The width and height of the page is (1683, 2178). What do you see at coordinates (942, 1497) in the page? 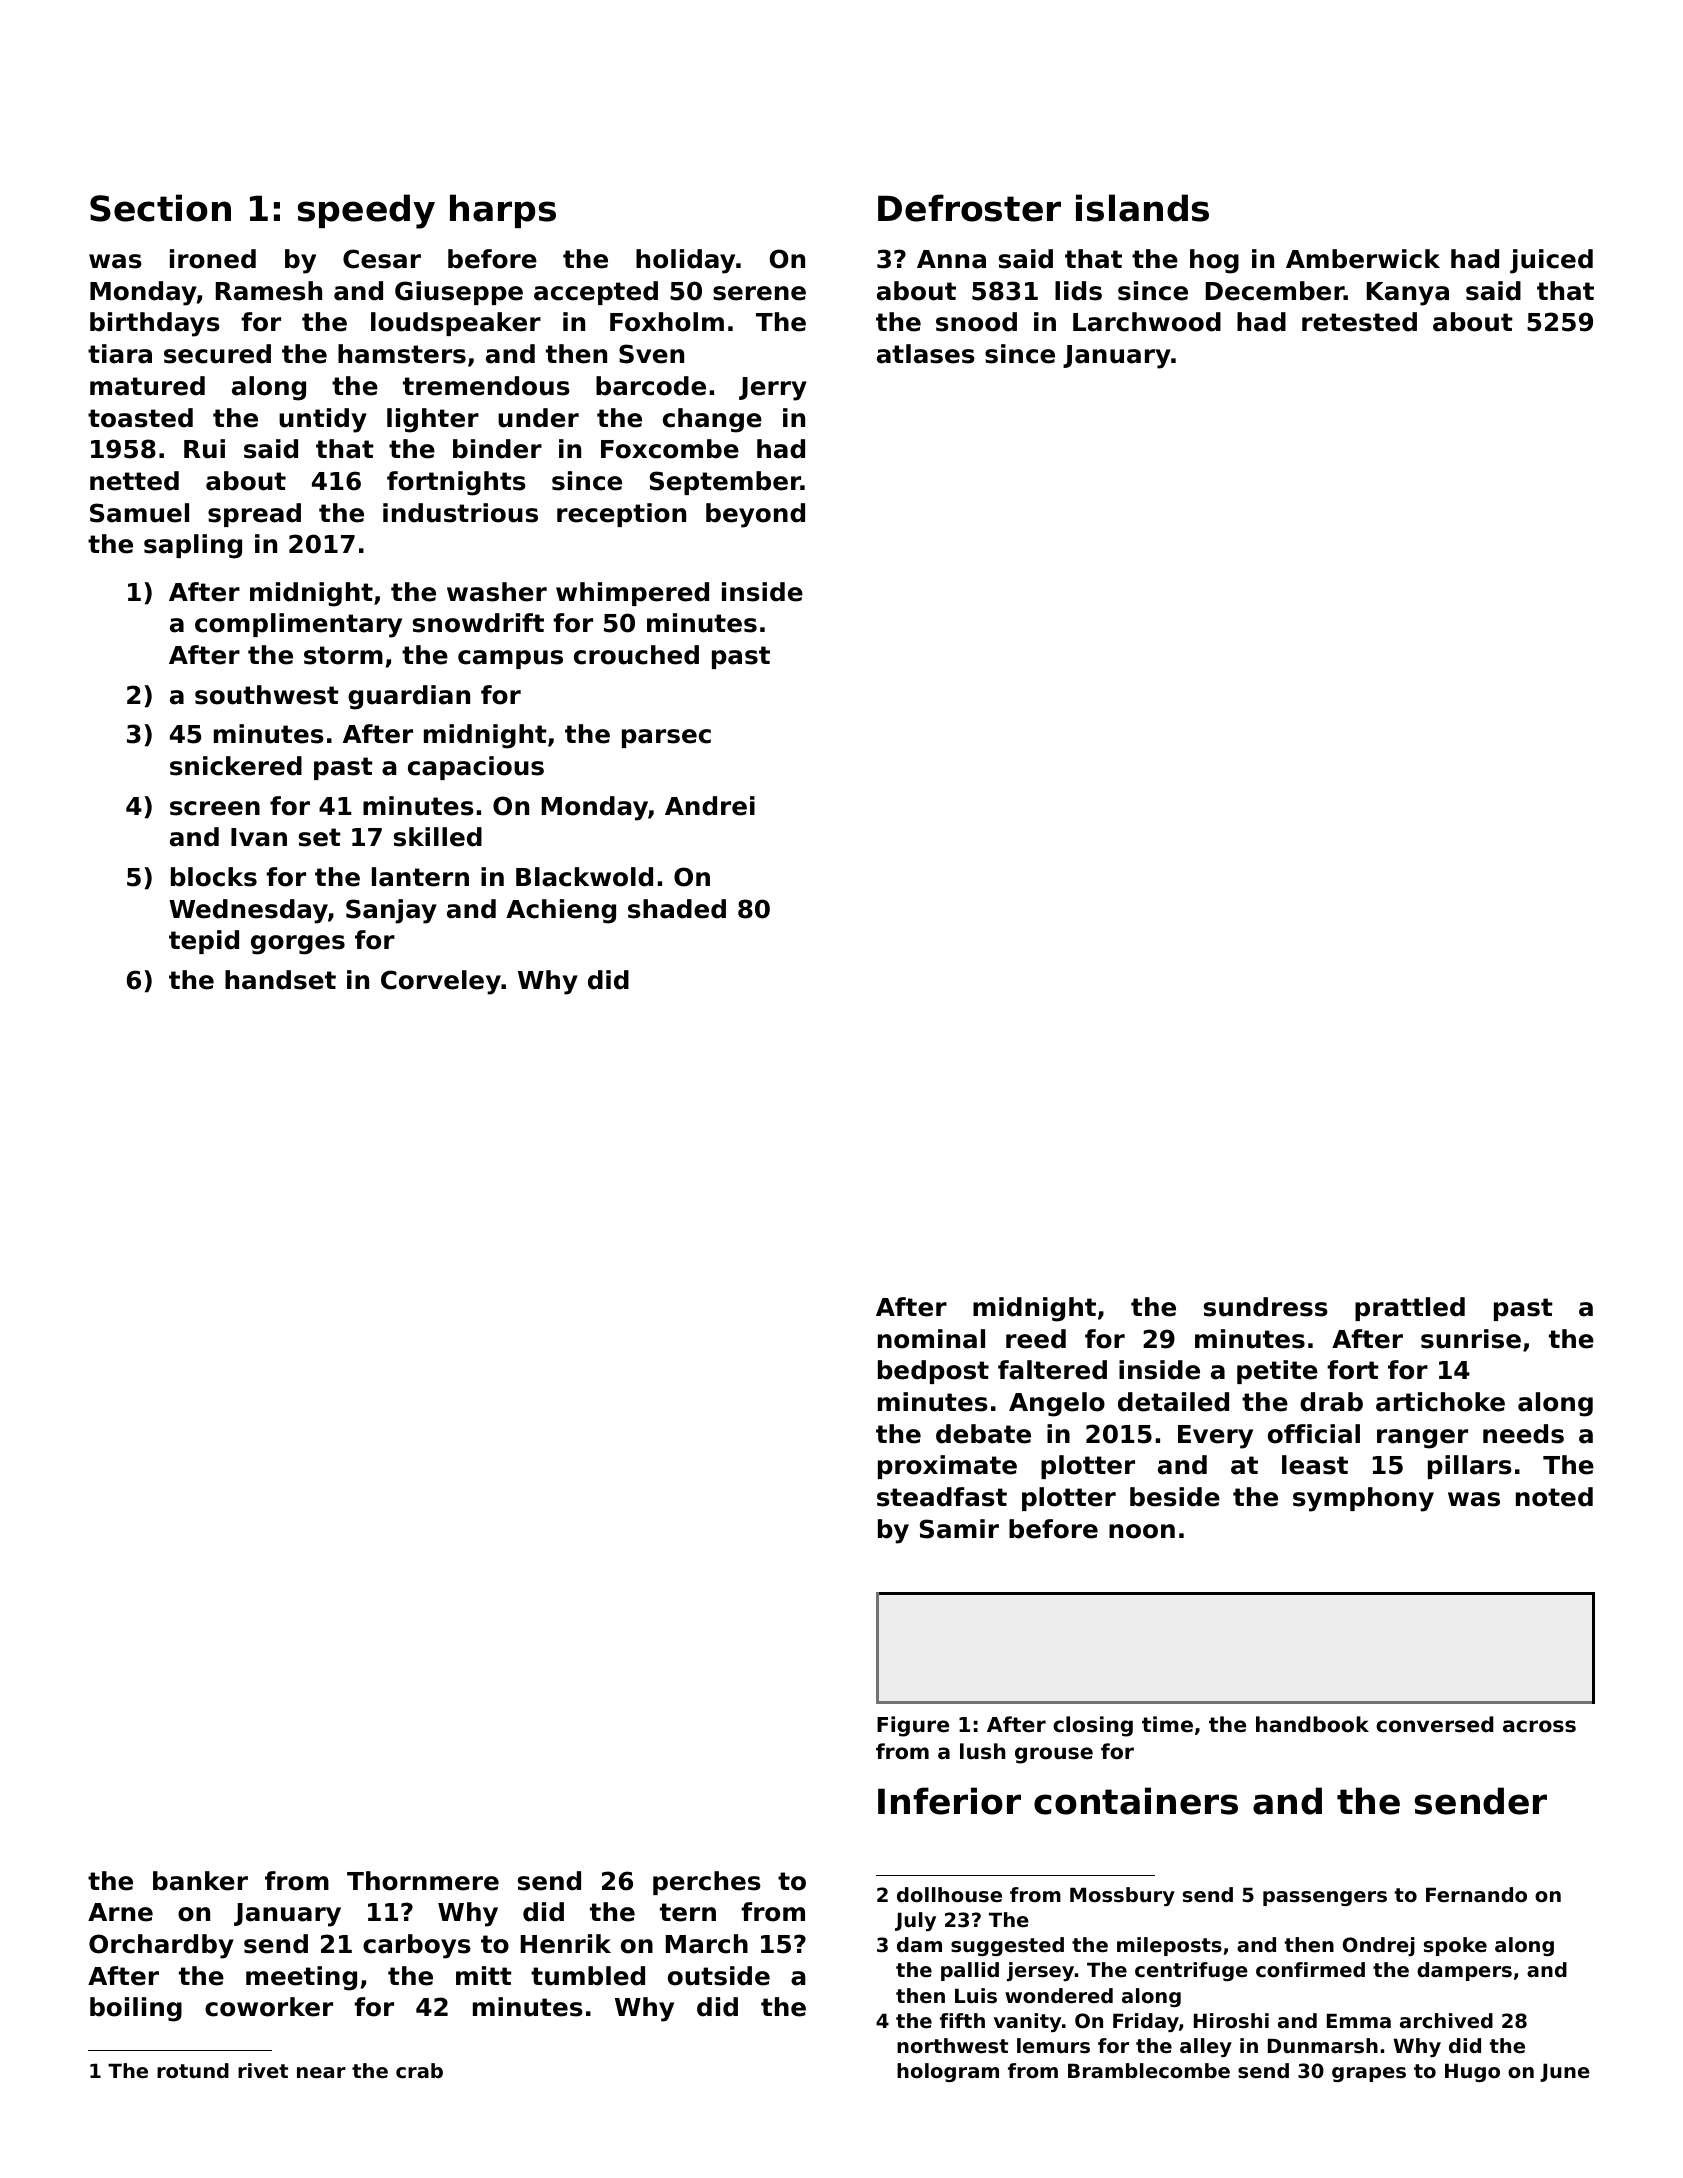
I see `steadfast` at bounding box center [942, 1497].
